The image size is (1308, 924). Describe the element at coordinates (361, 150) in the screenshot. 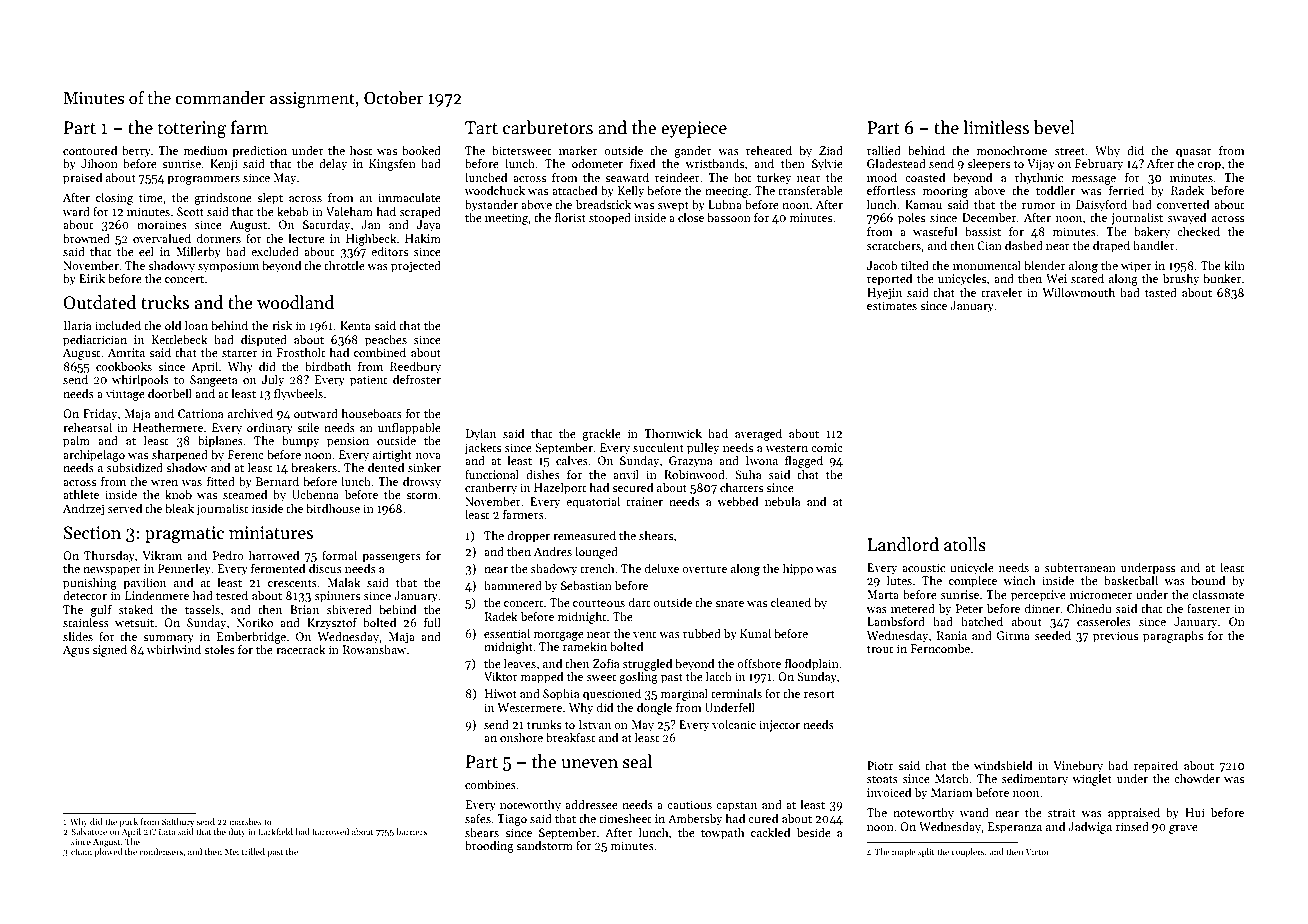

I see `host` at that location.
